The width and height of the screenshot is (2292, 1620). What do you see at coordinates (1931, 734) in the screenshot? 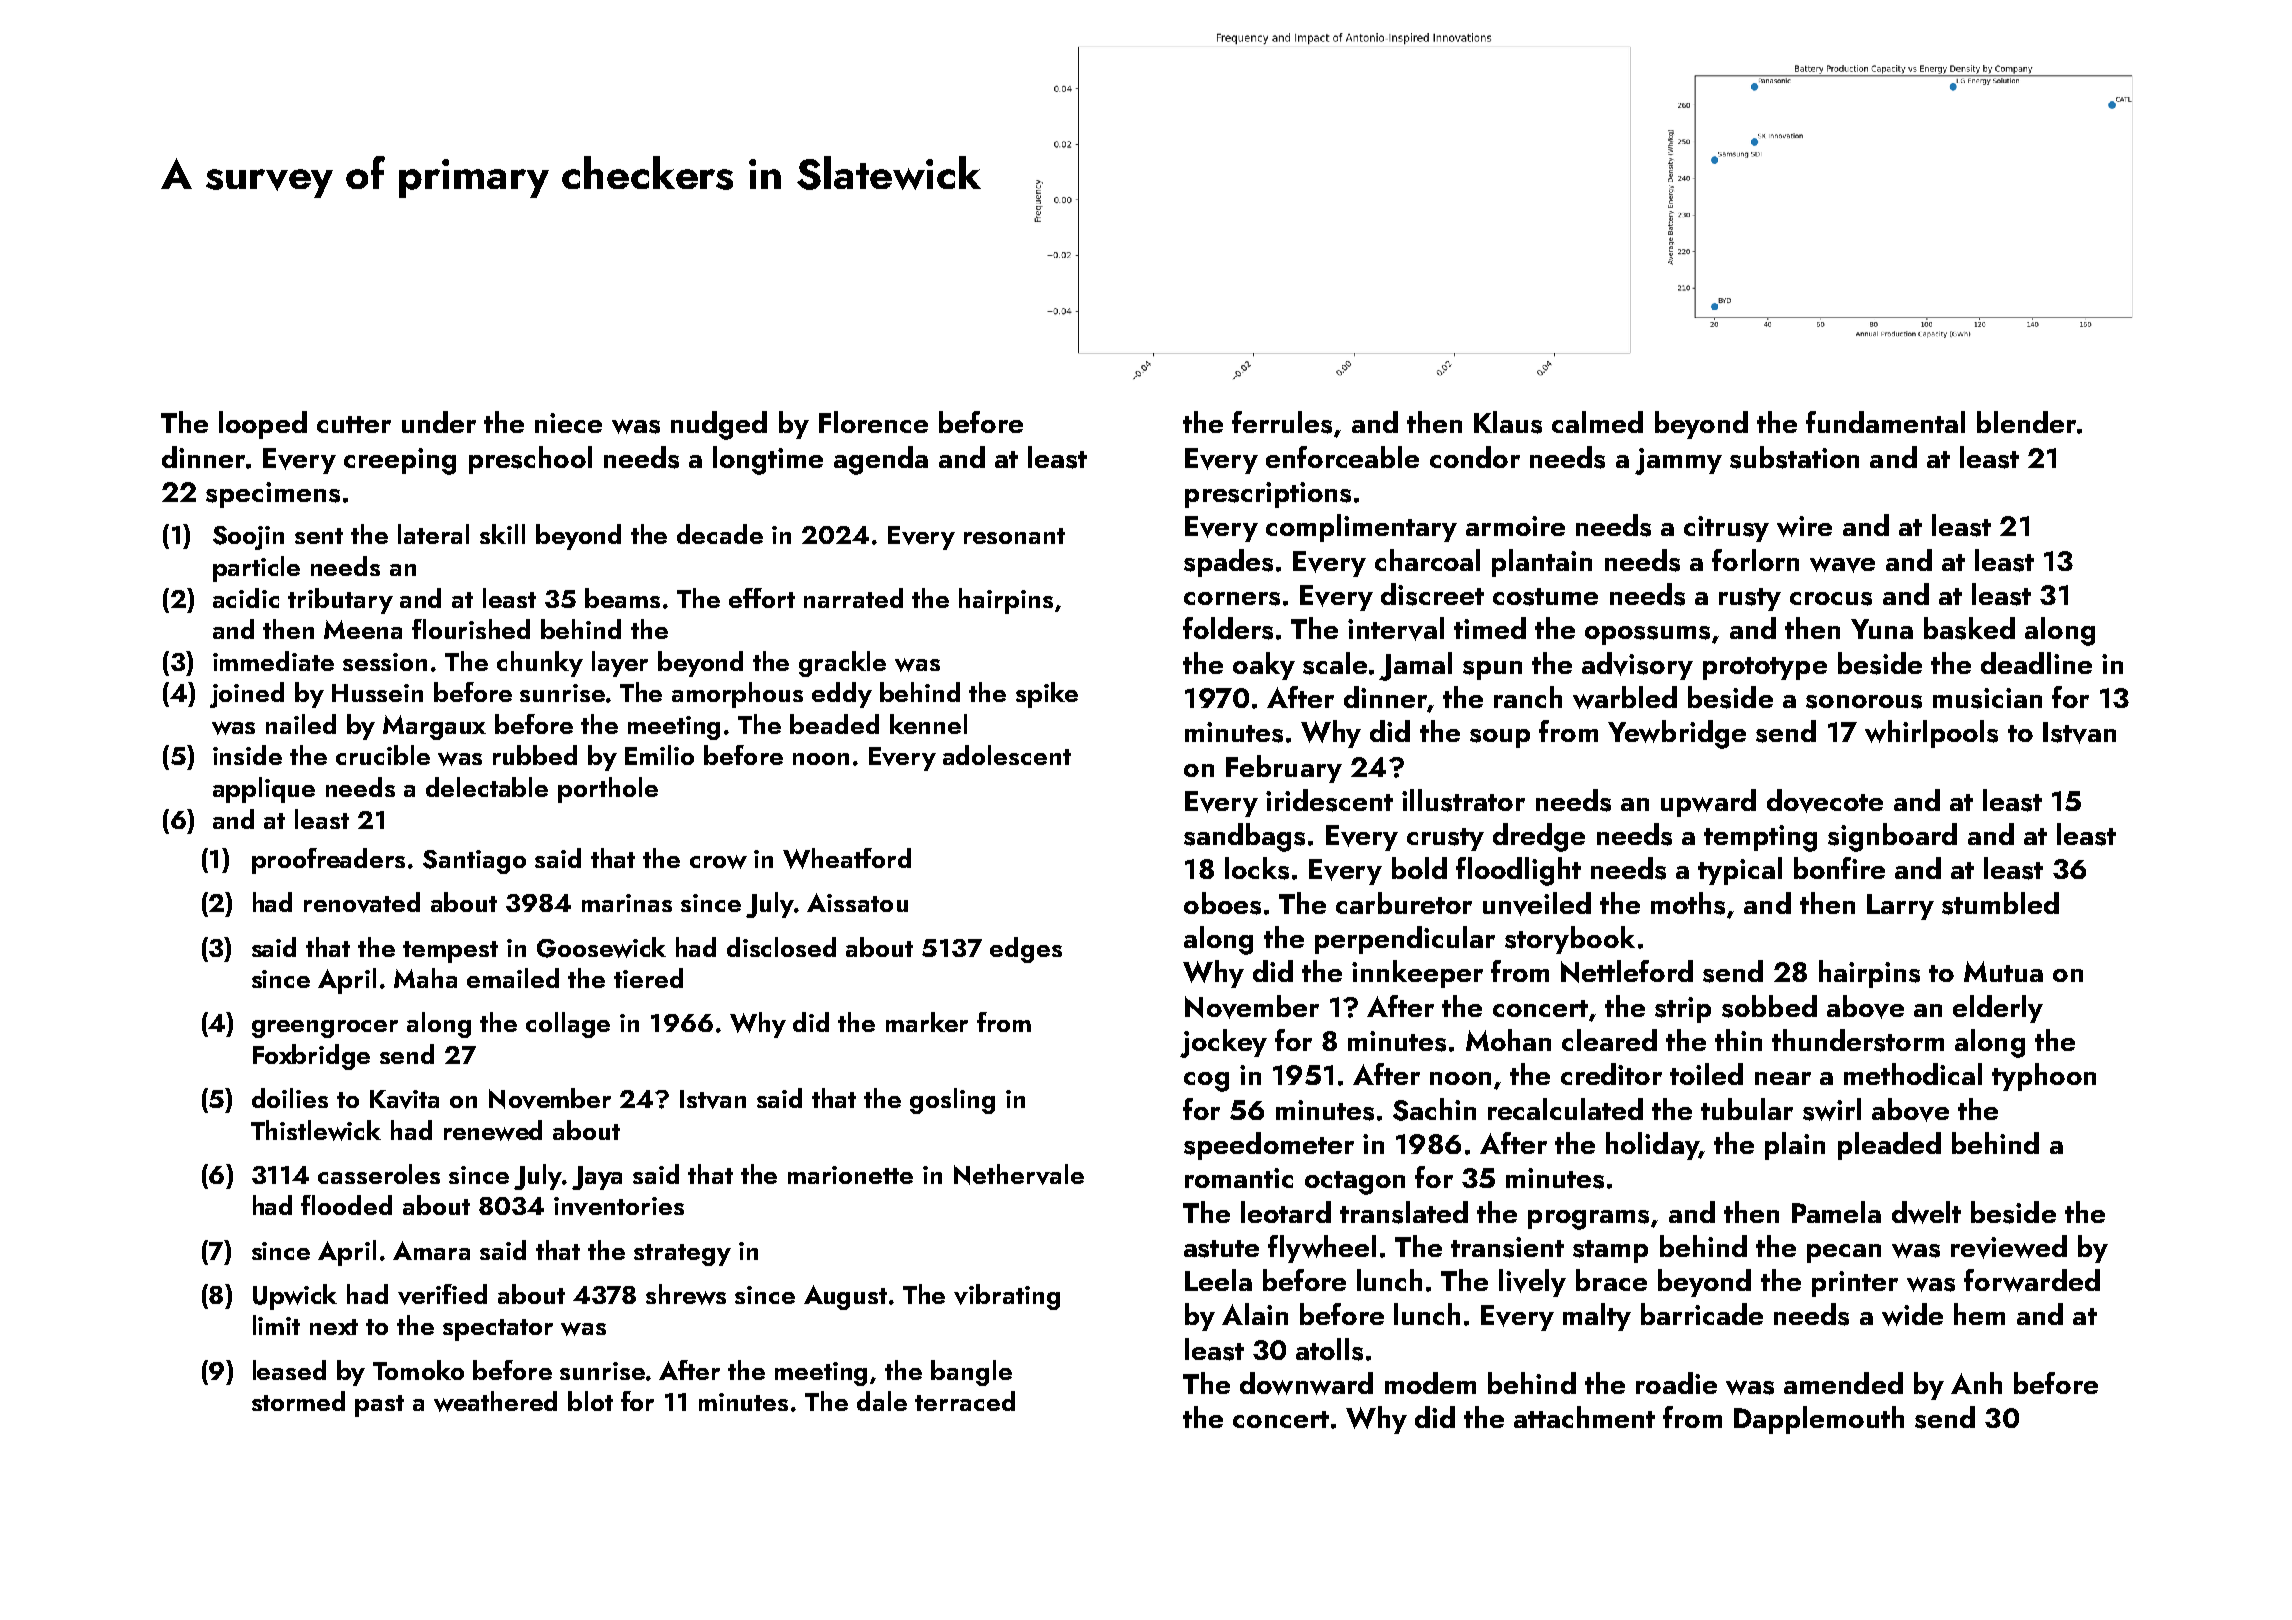
I see `whirlpools` at bounding box center [1931, 734].
